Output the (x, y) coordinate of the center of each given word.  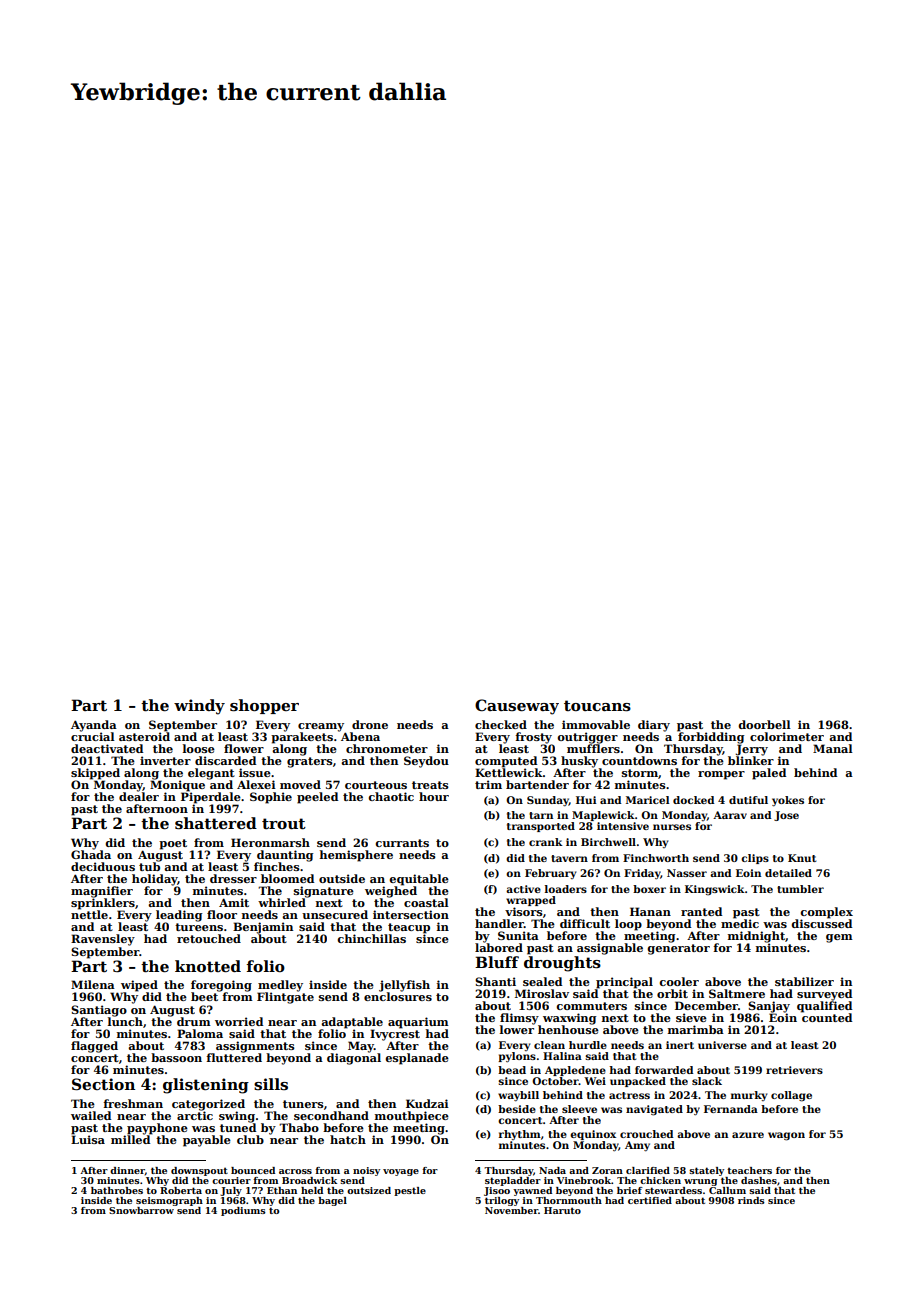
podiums (243, 1211)
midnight (756, 937)
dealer (139, 796)
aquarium (418, 1022)
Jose (786, 816)
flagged (94, 1047)
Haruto (562, 1210)
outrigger (588, 738)
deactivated (107, 748)
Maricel (648, 800)
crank (546, 842)
